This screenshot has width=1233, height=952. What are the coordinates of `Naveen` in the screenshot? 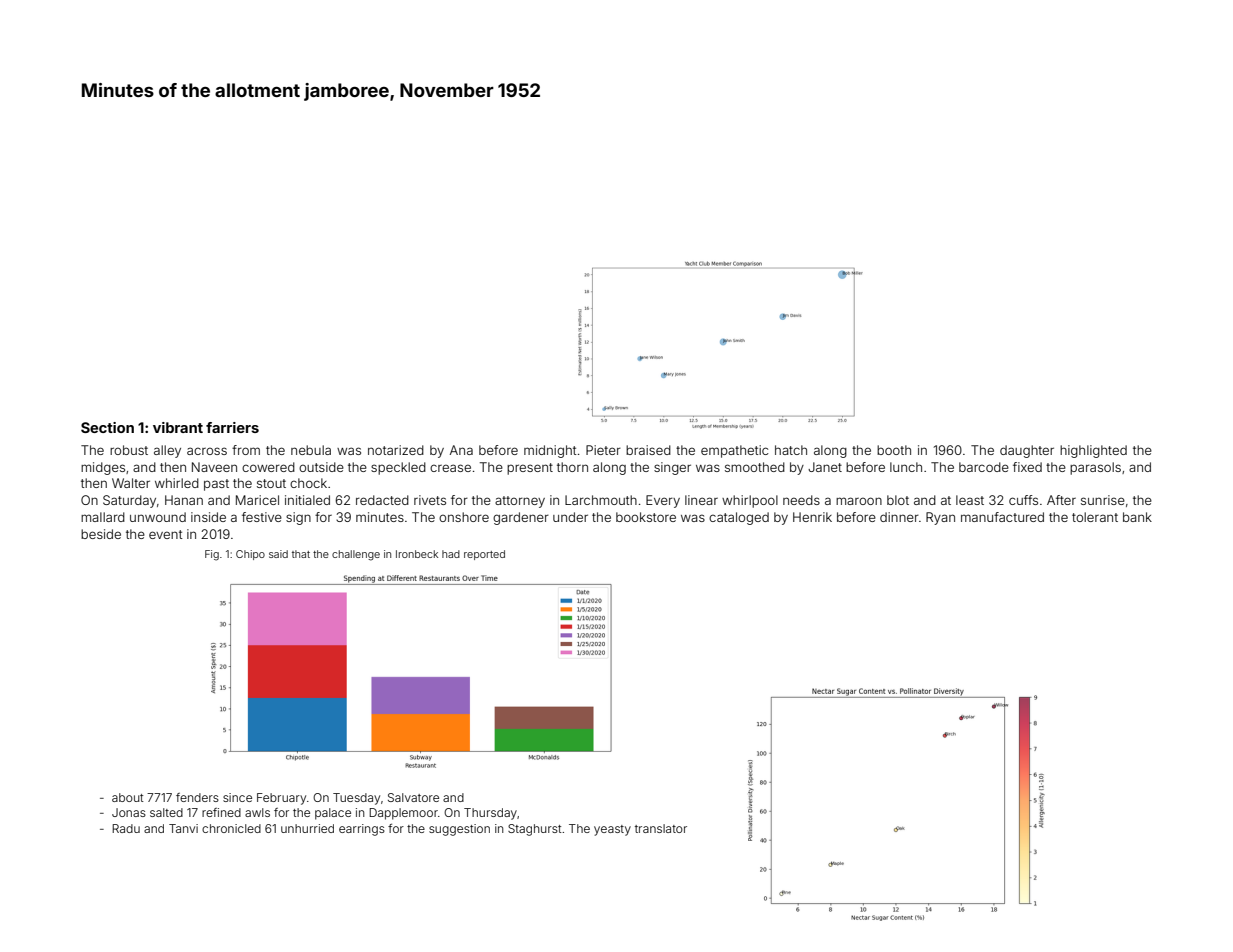 It's located at (214, 467).
